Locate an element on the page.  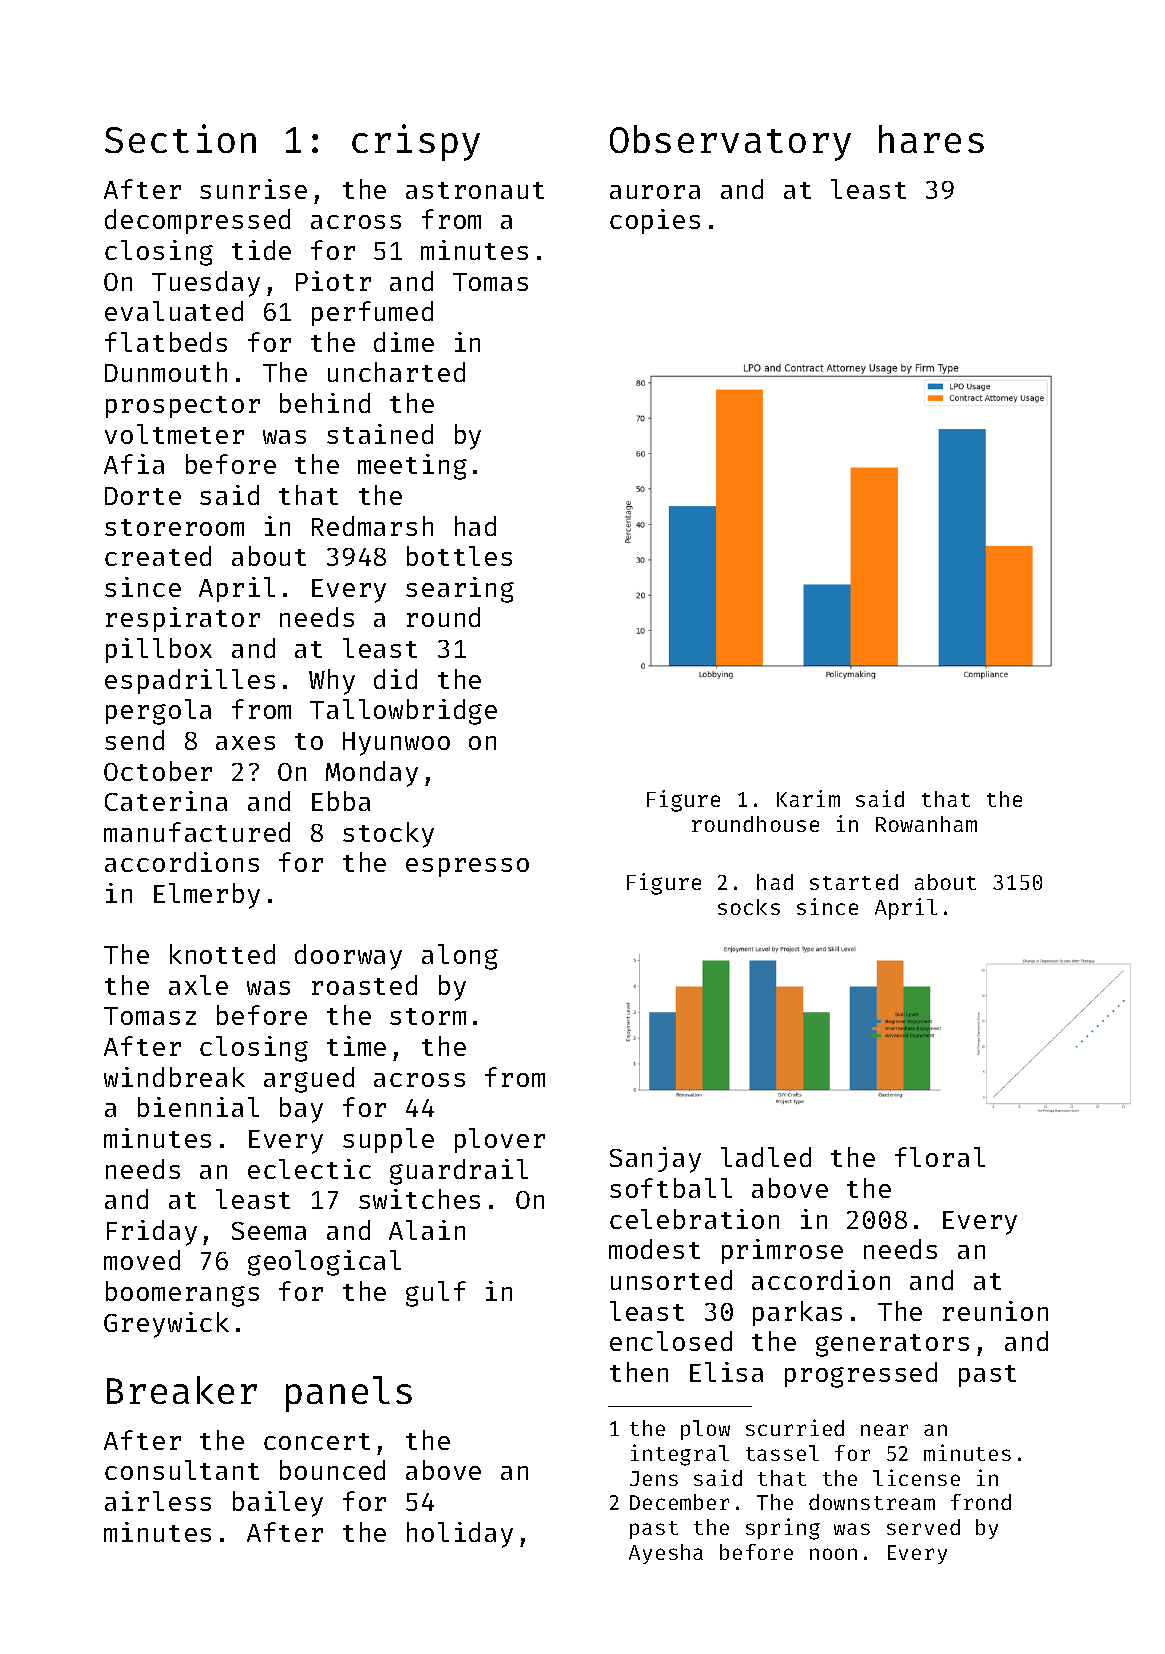
crispy is located at coordinates (416, 142).
